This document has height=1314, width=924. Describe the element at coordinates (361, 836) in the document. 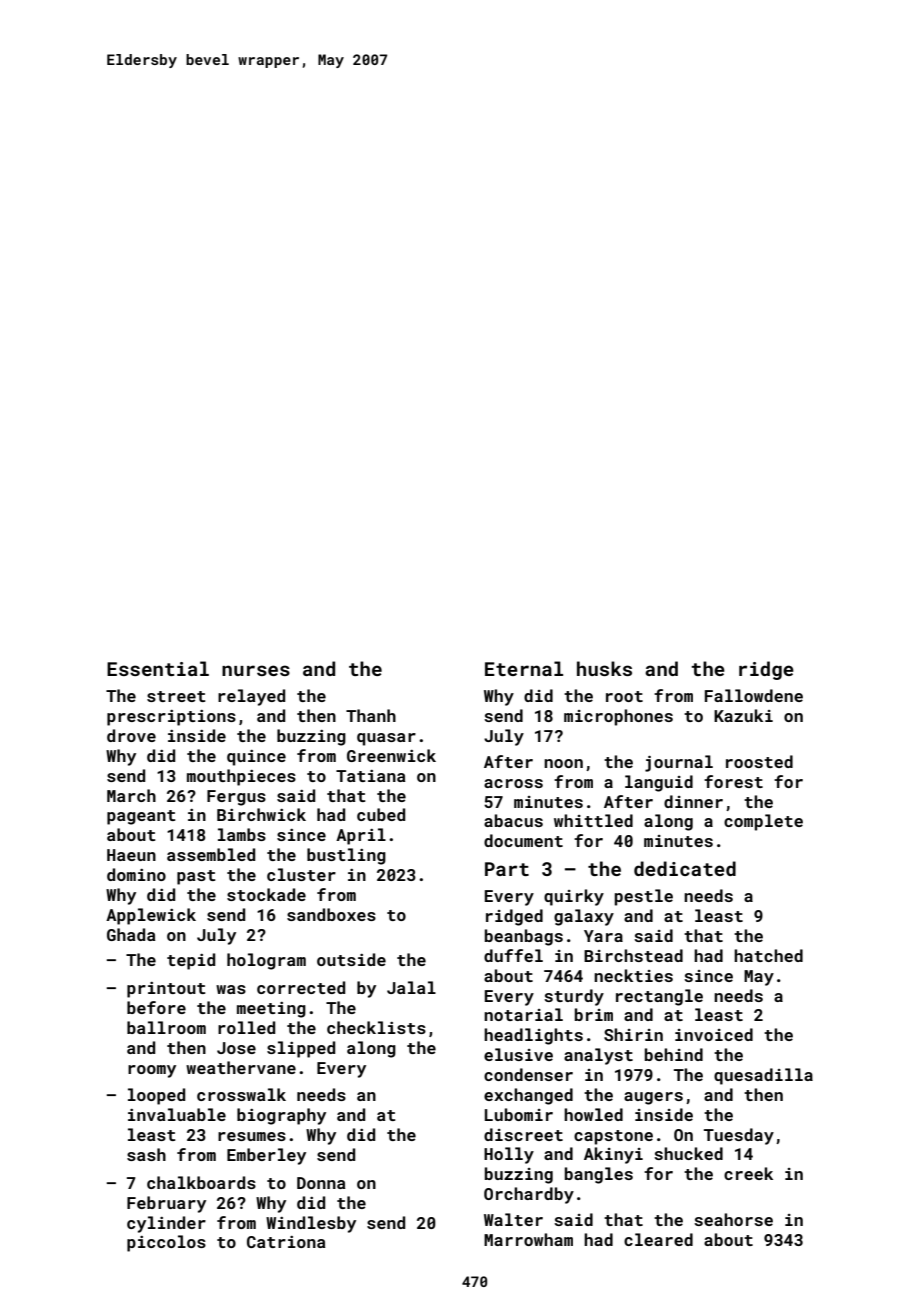

I see `April` at that location.
